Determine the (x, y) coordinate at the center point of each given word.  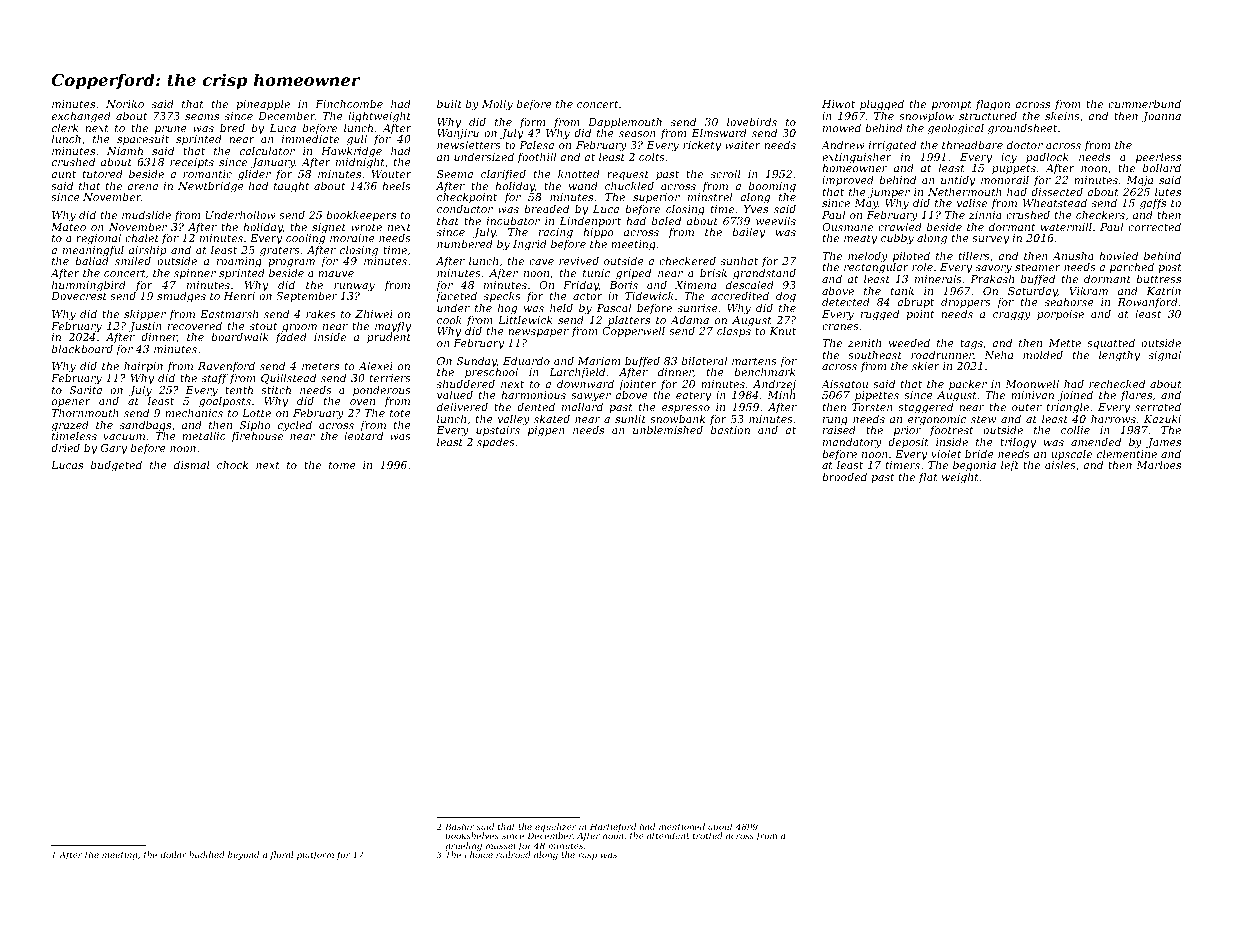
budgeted (116, 466)
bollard (1162, 168)
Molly (497, 105)
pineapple (263, 105)
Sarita (85, 390)
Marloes (1158, 464)
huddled (207, 854)
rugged (880, 315)
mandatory (852, 443)
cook (449, 319)
